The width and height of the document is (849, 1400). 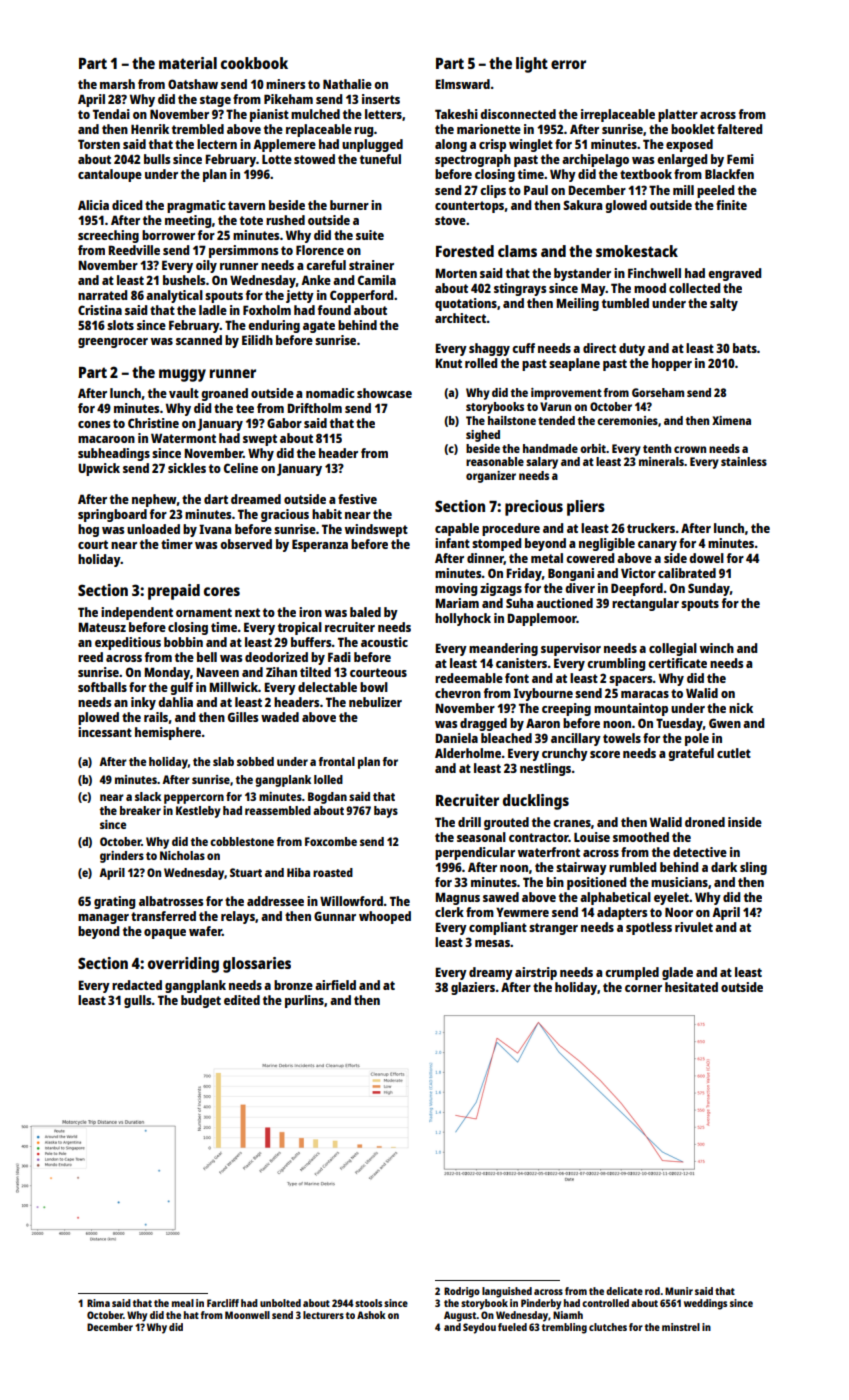 What do you see at coordinates (381, 99) in the document?
I see `inserts` at bounding box center [381, 99].
